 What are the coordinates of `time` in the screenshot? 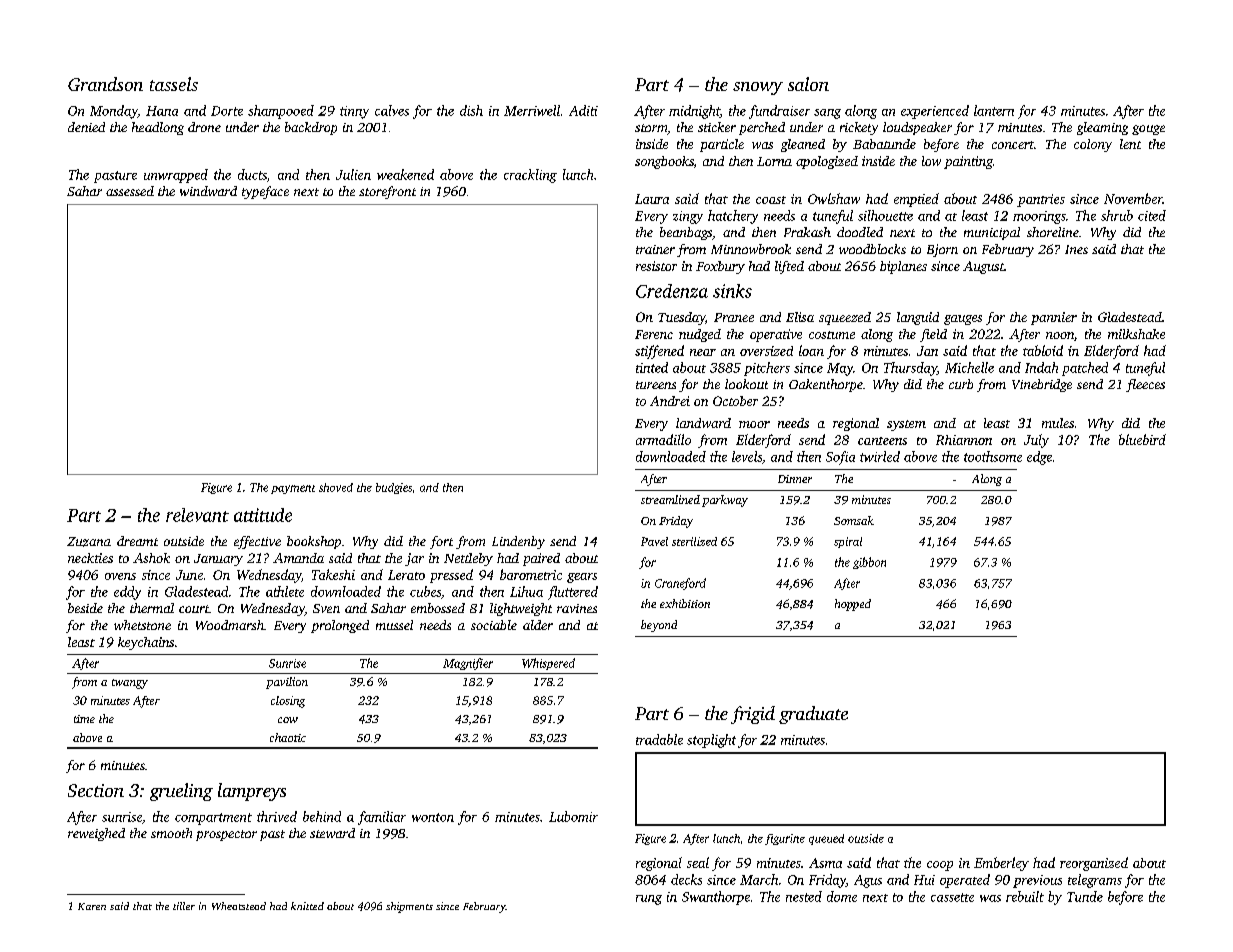 It's located at (84, 719).
